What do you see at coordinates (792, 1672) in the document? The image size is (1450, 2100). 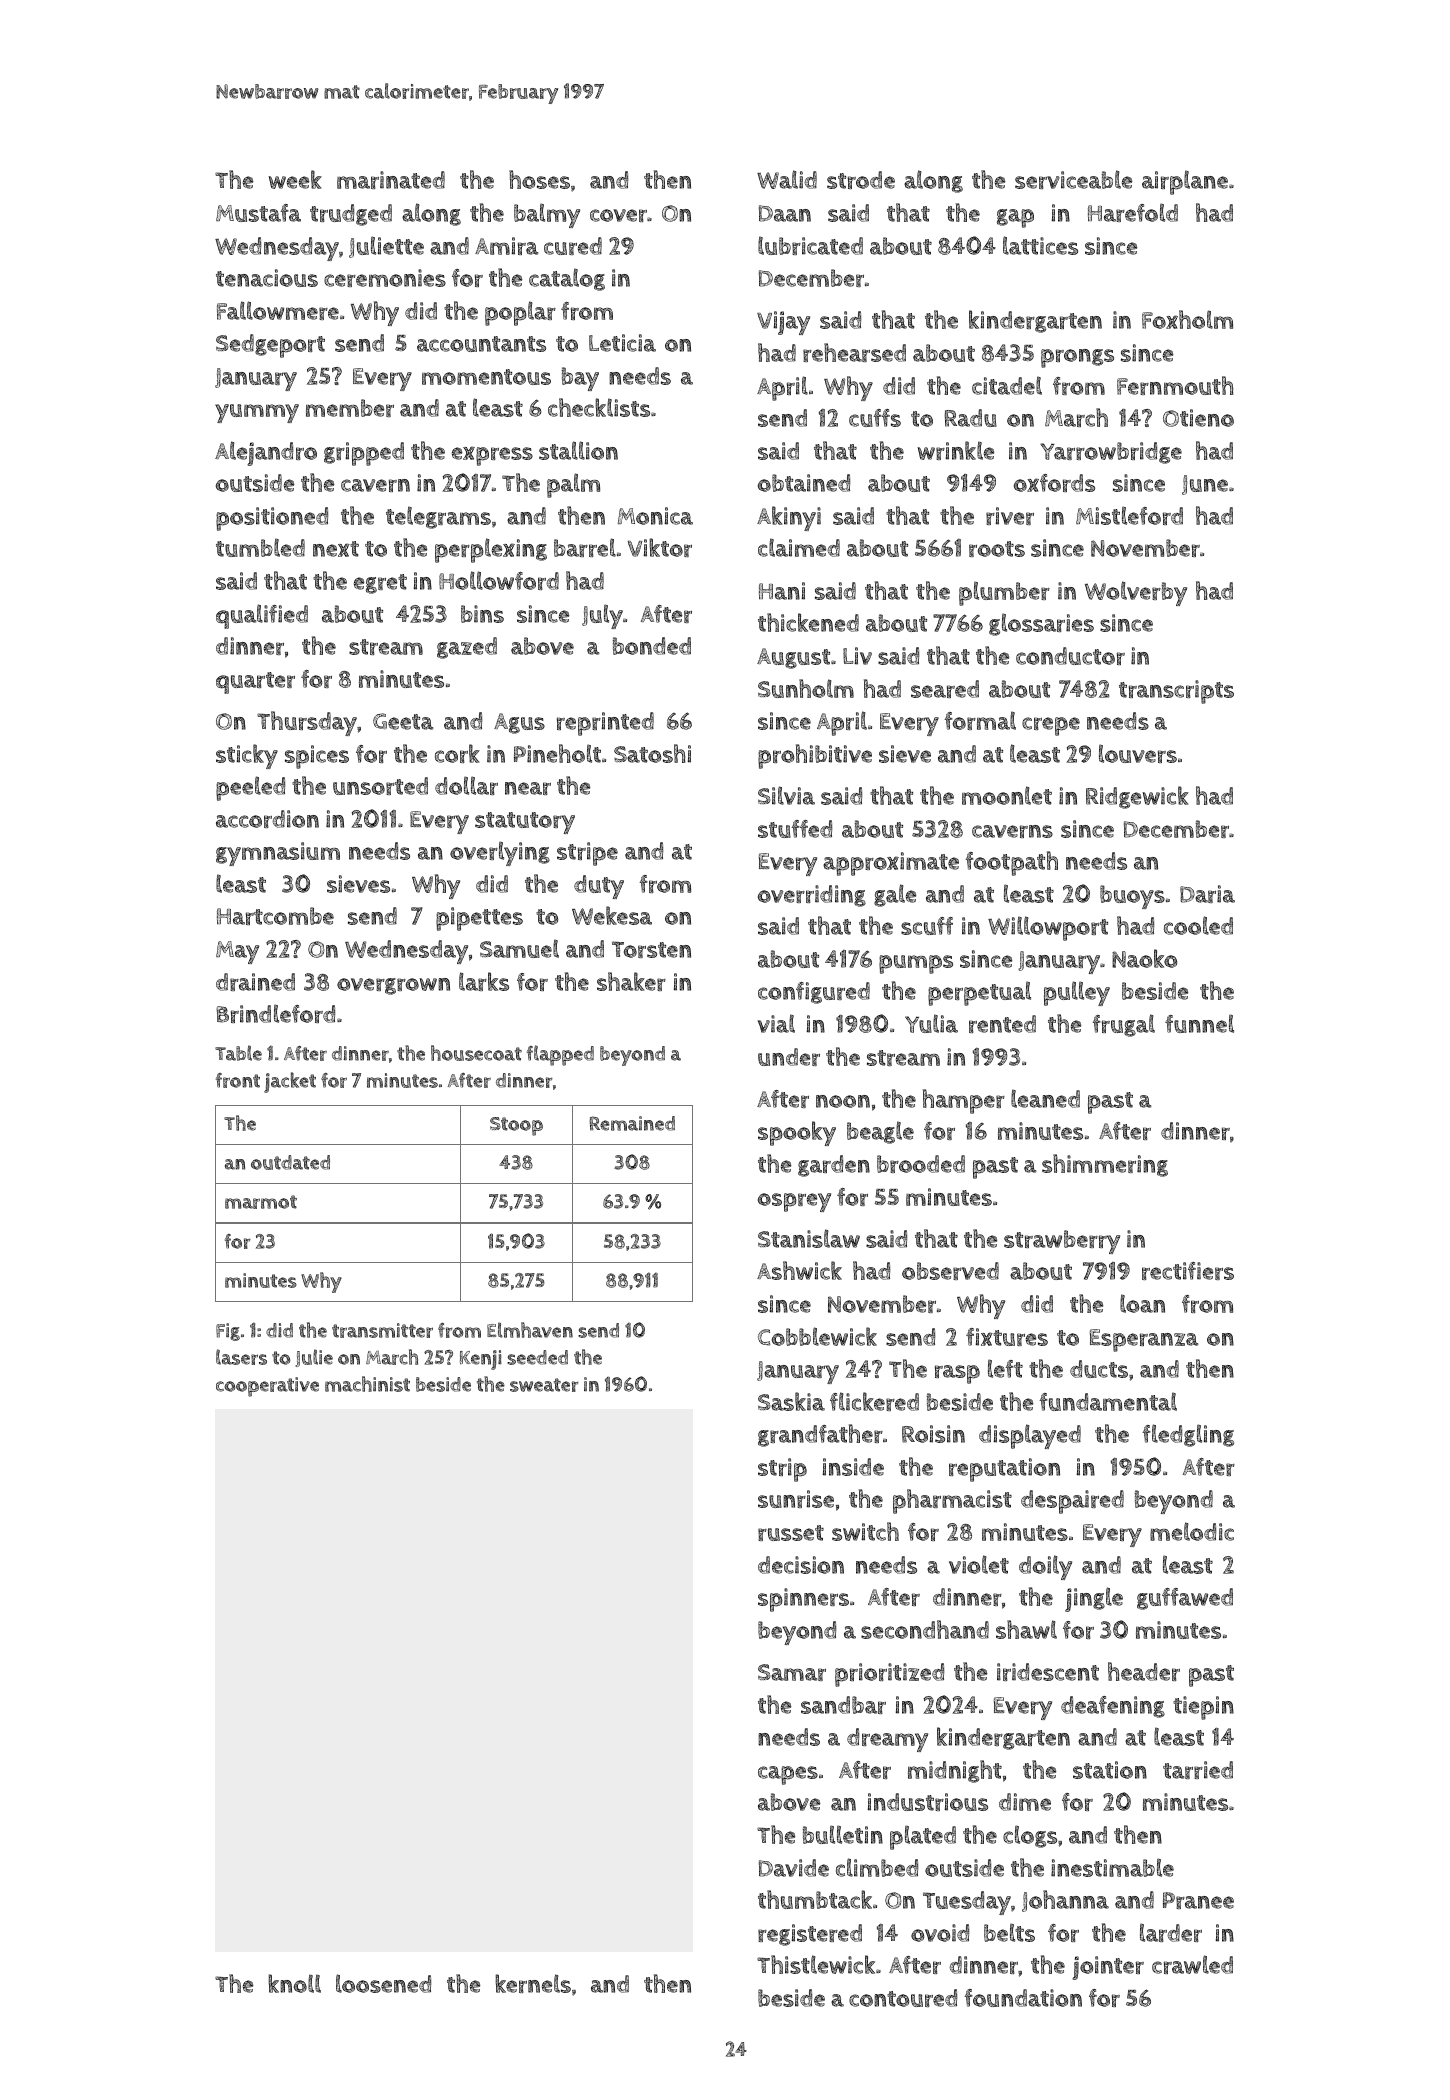 I see `Samar` at bounding box center [792, 1672].
